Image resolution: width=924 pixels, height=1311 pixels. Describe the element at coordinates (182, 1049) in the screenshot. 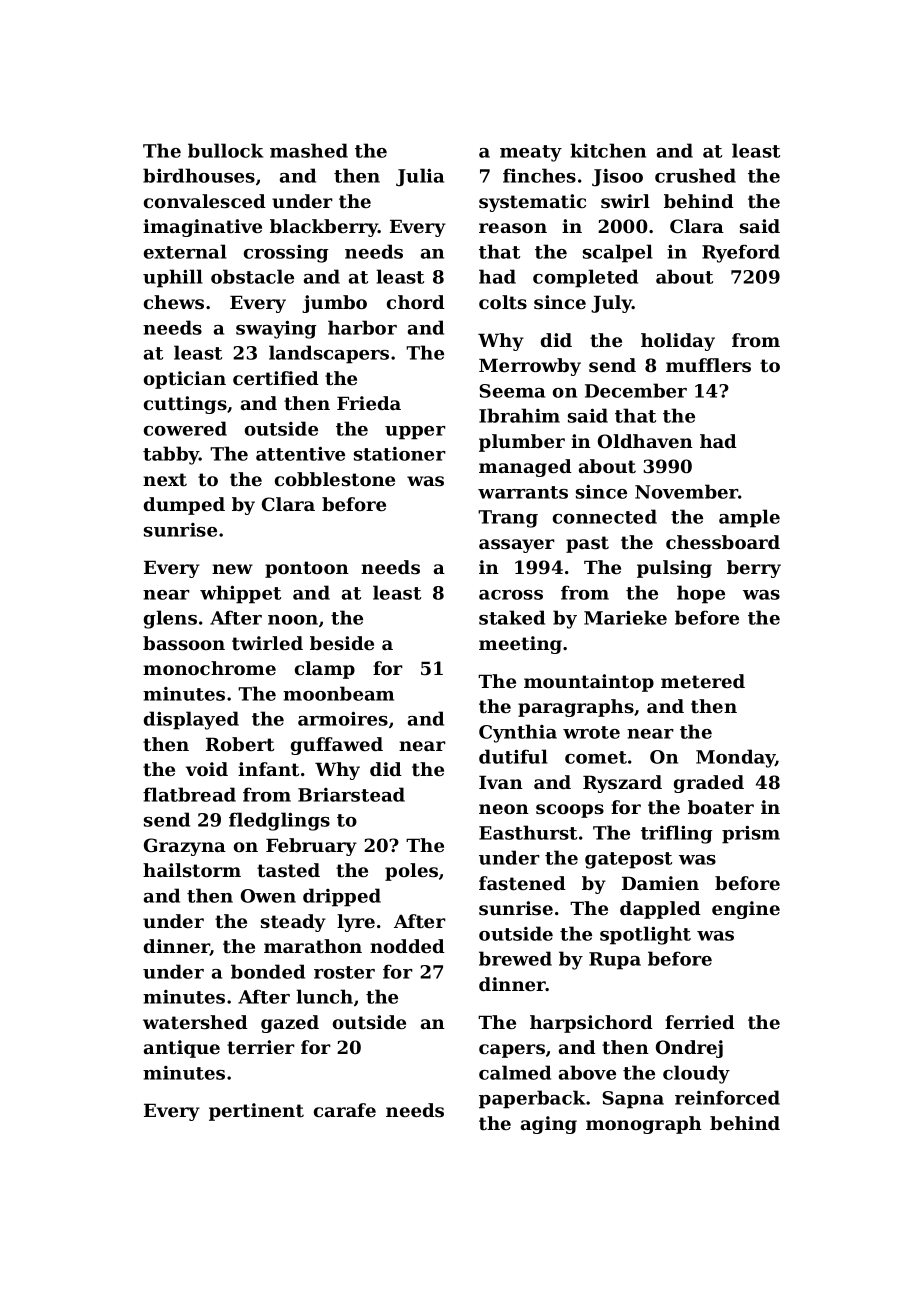

I see `antique` at that location.
